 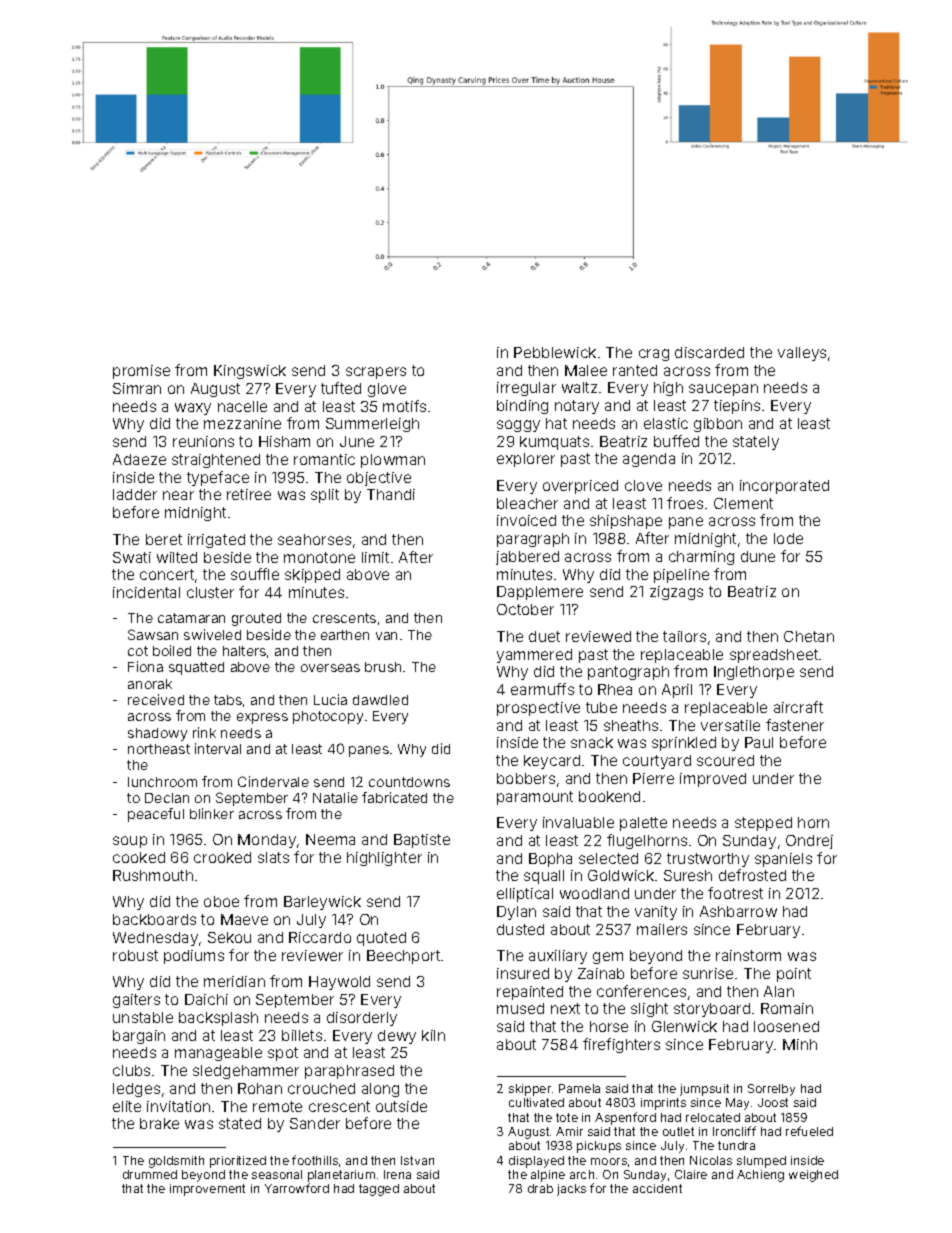 I want to click on concert, so click(x=167, y=574).
